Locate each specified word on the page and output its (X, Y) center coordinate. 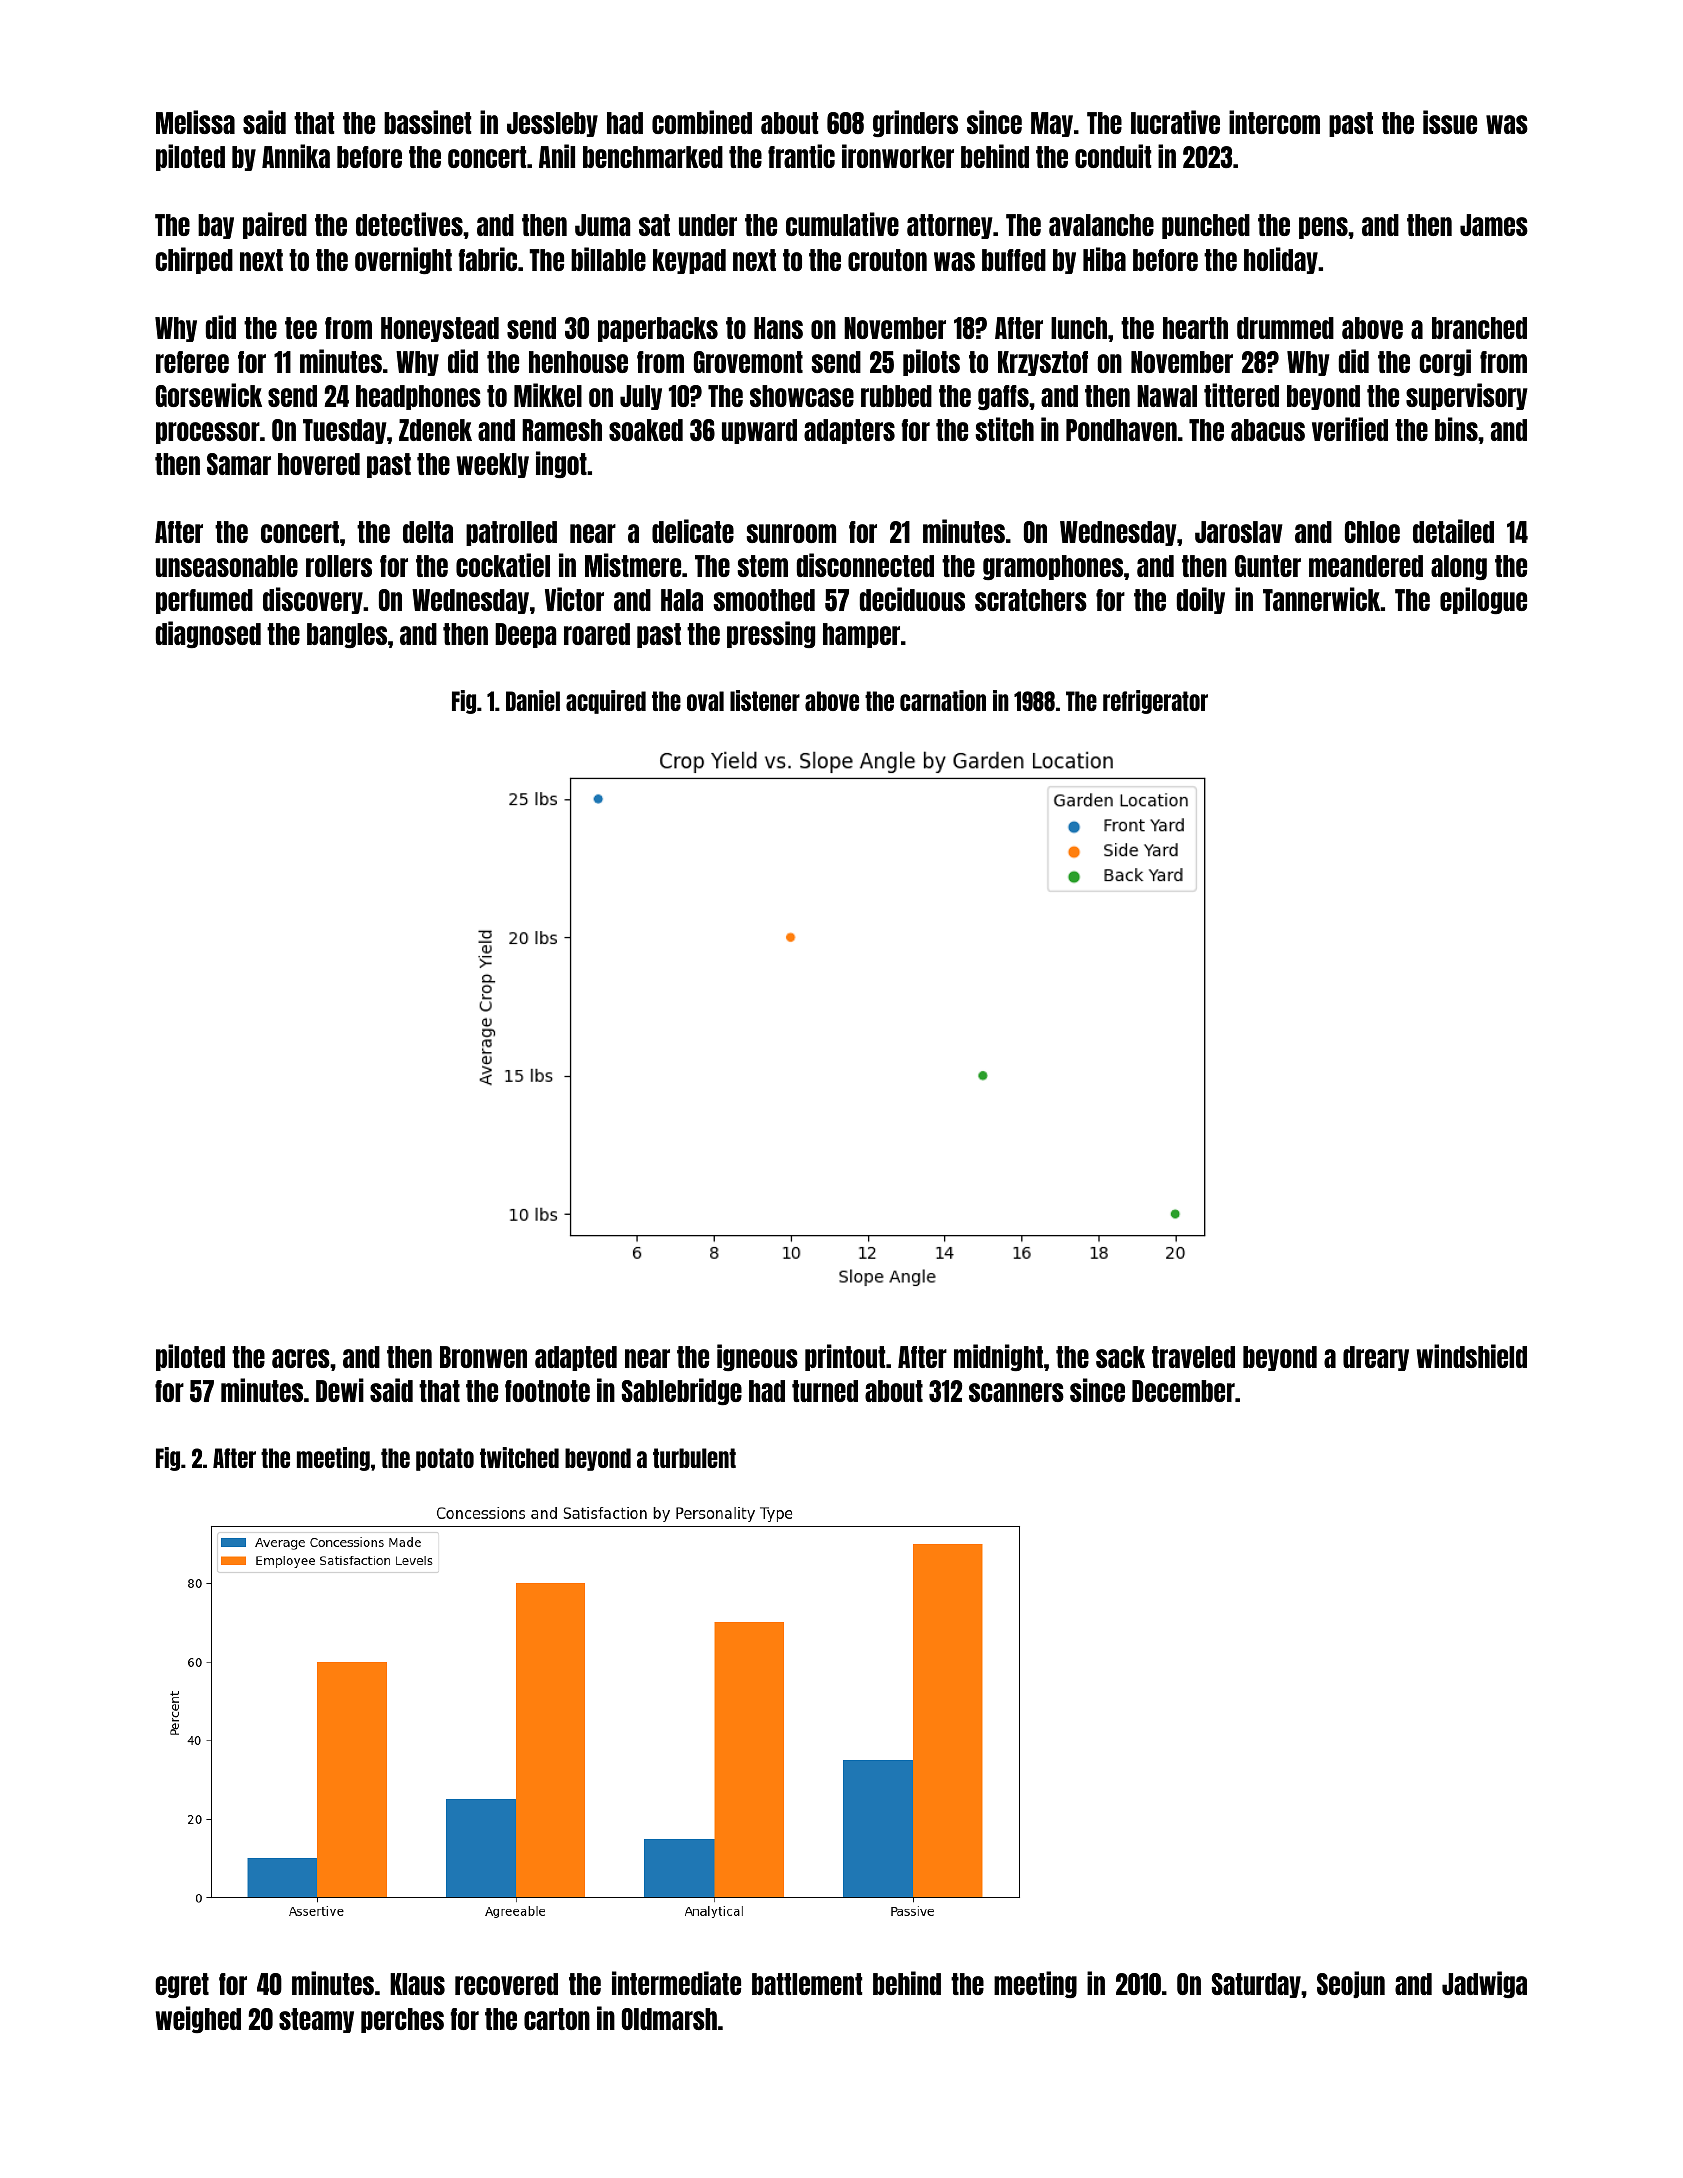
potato (445, 1459)
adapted (576, 1358)
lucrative (1175, 122)
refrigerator (1155, 702)
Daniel (533, 700)
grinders (915, 123)
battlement (807, 1984)
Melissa (195, 122)
